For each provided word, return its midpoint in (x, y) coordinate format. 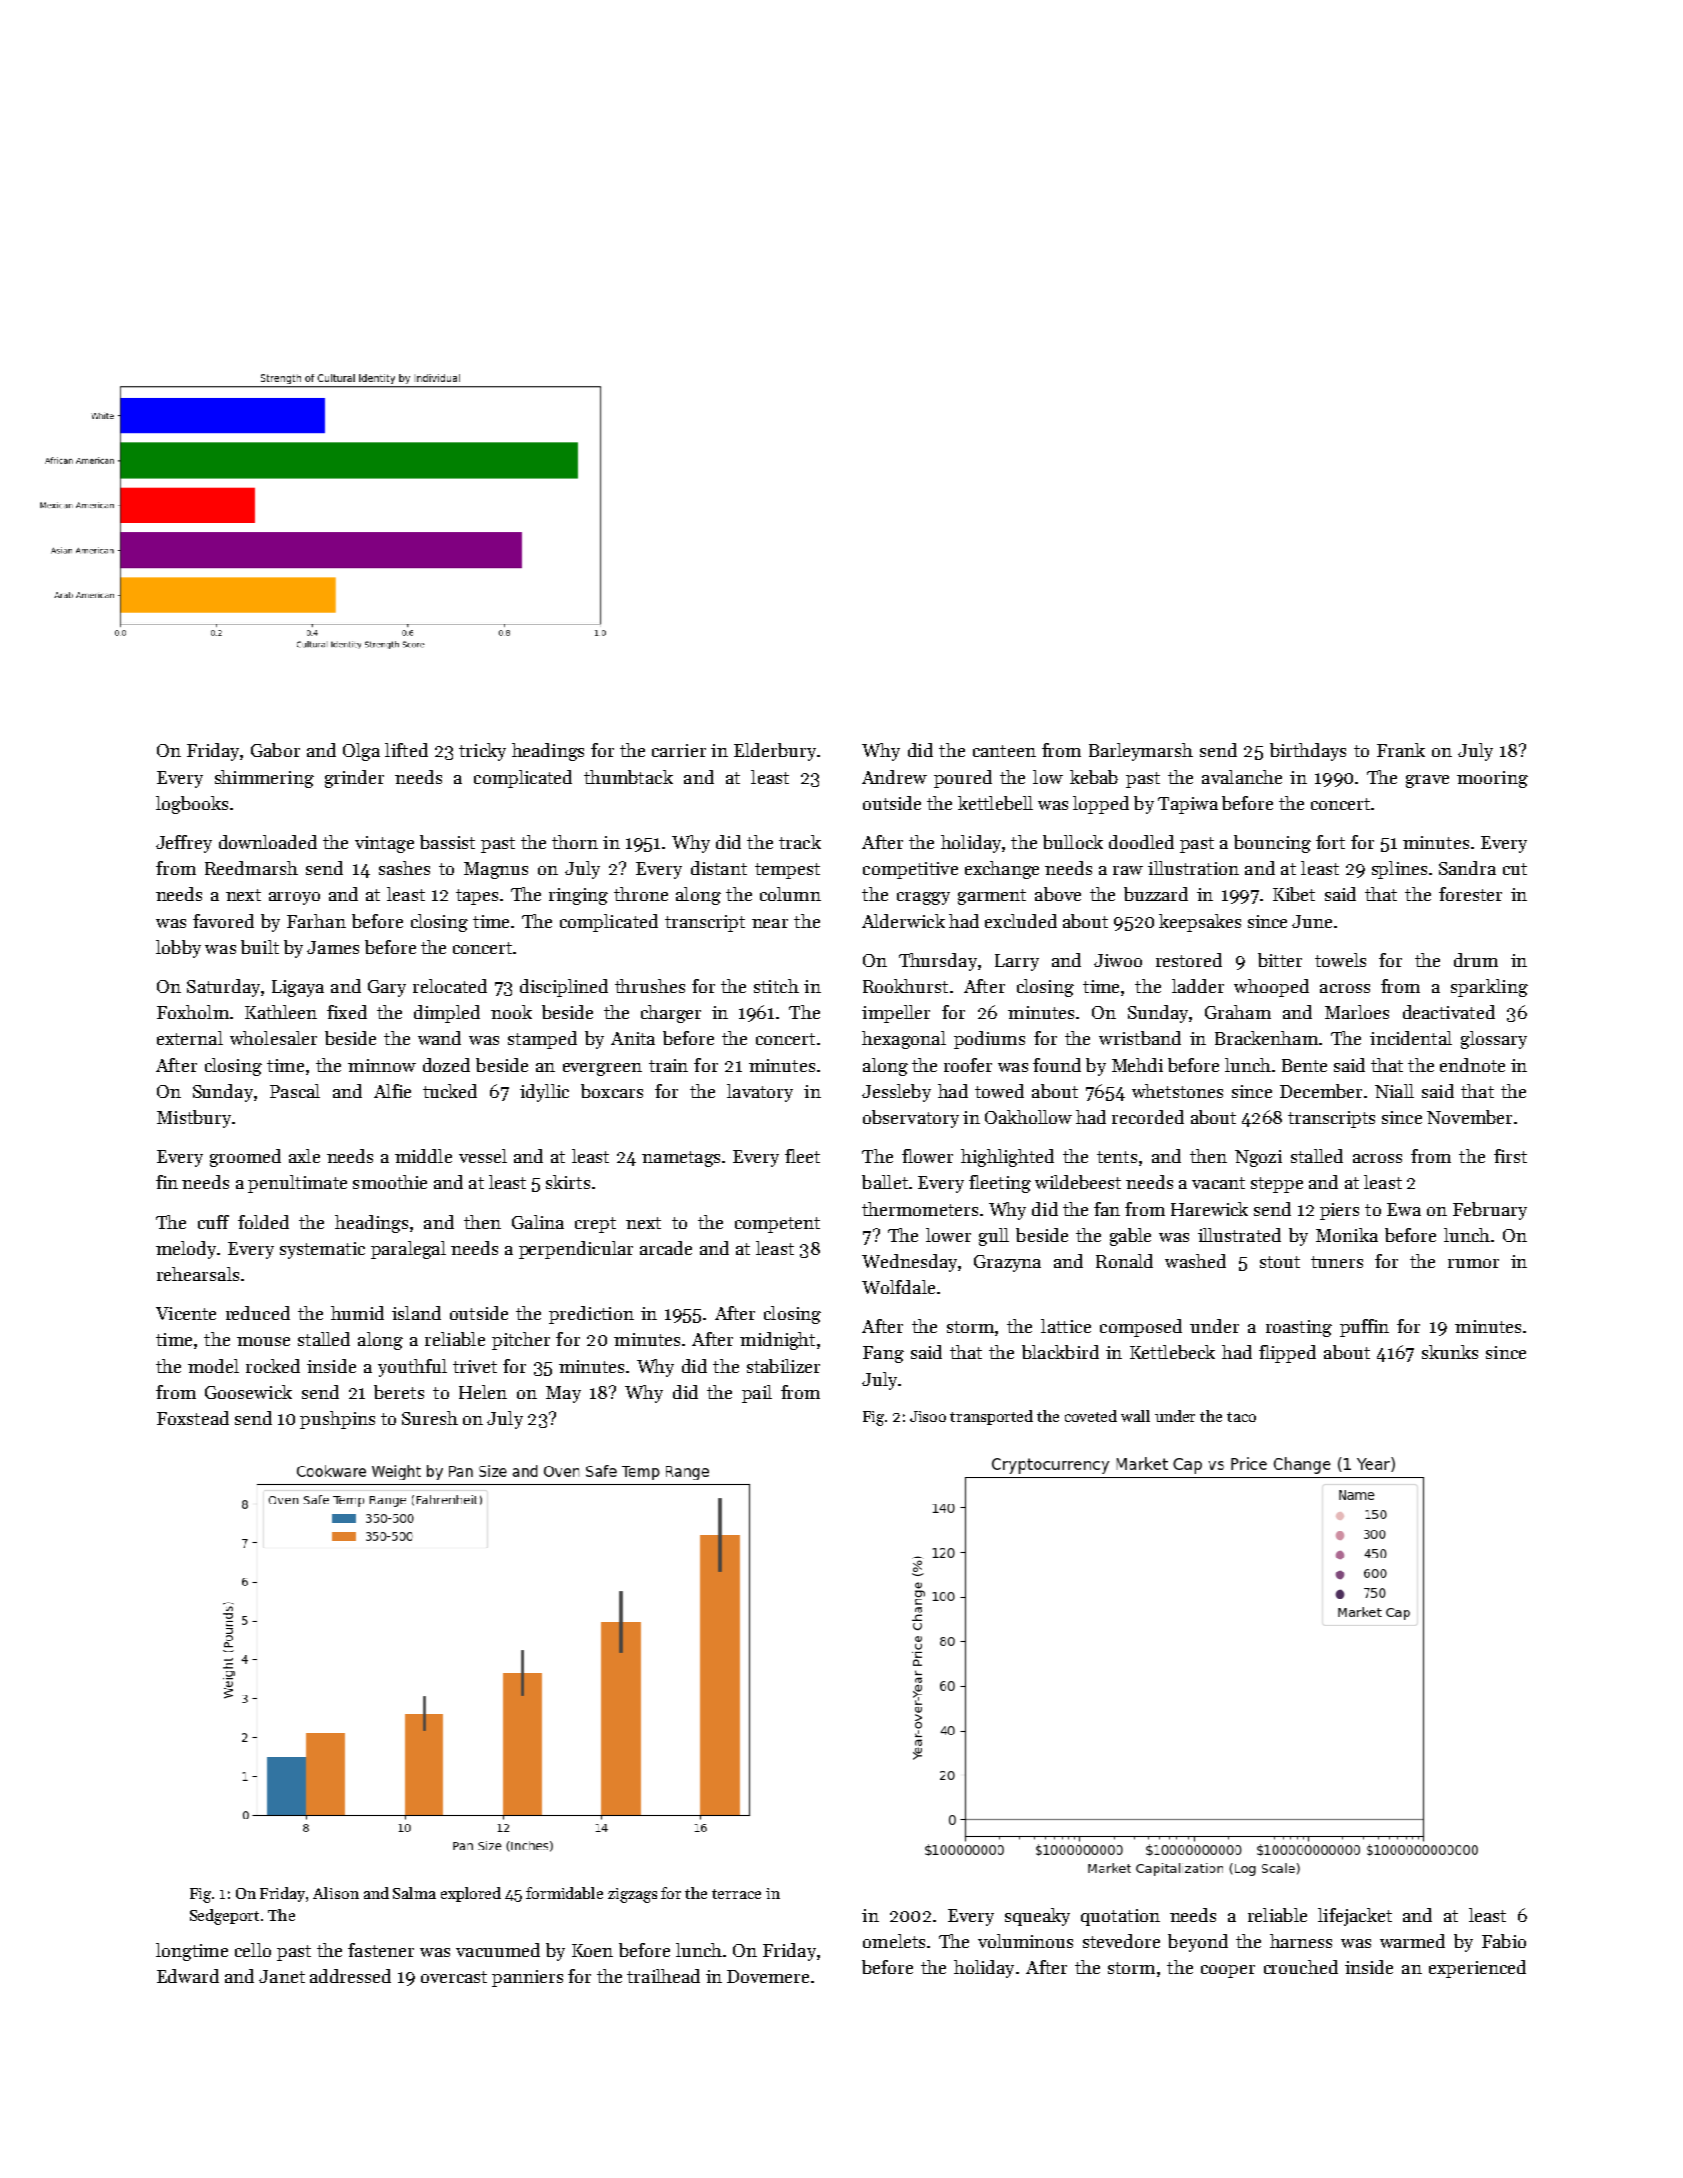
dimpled (447, 1014)
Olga (361, 752)
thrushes (650, 986)
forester (1470, 894)
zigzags (632, 1895)
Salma (414, 1893)
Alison (336, 1893)
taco (1241, 1417)
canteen (1004, 751)
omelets (894, 1941)
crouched (1301, 1967)
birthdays (1308, 752)
